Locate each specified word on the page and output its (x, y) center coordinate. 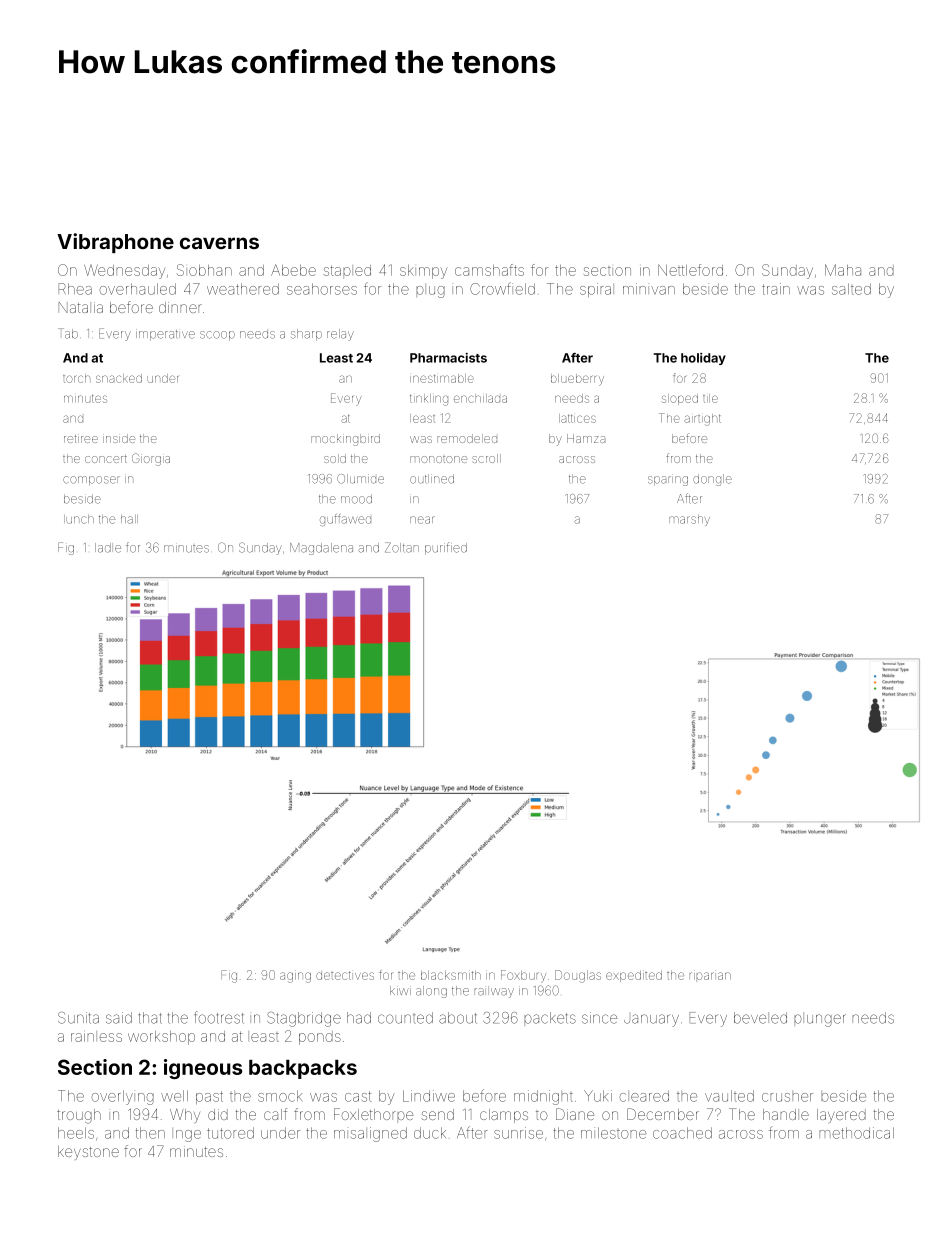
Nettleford (690, 270)
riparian (710, 976)
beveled (760, 1018)
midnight (543, 1097)
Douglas (578, 976)
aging (295, 976)
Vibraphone (115, 243)
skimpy (423, 272)
